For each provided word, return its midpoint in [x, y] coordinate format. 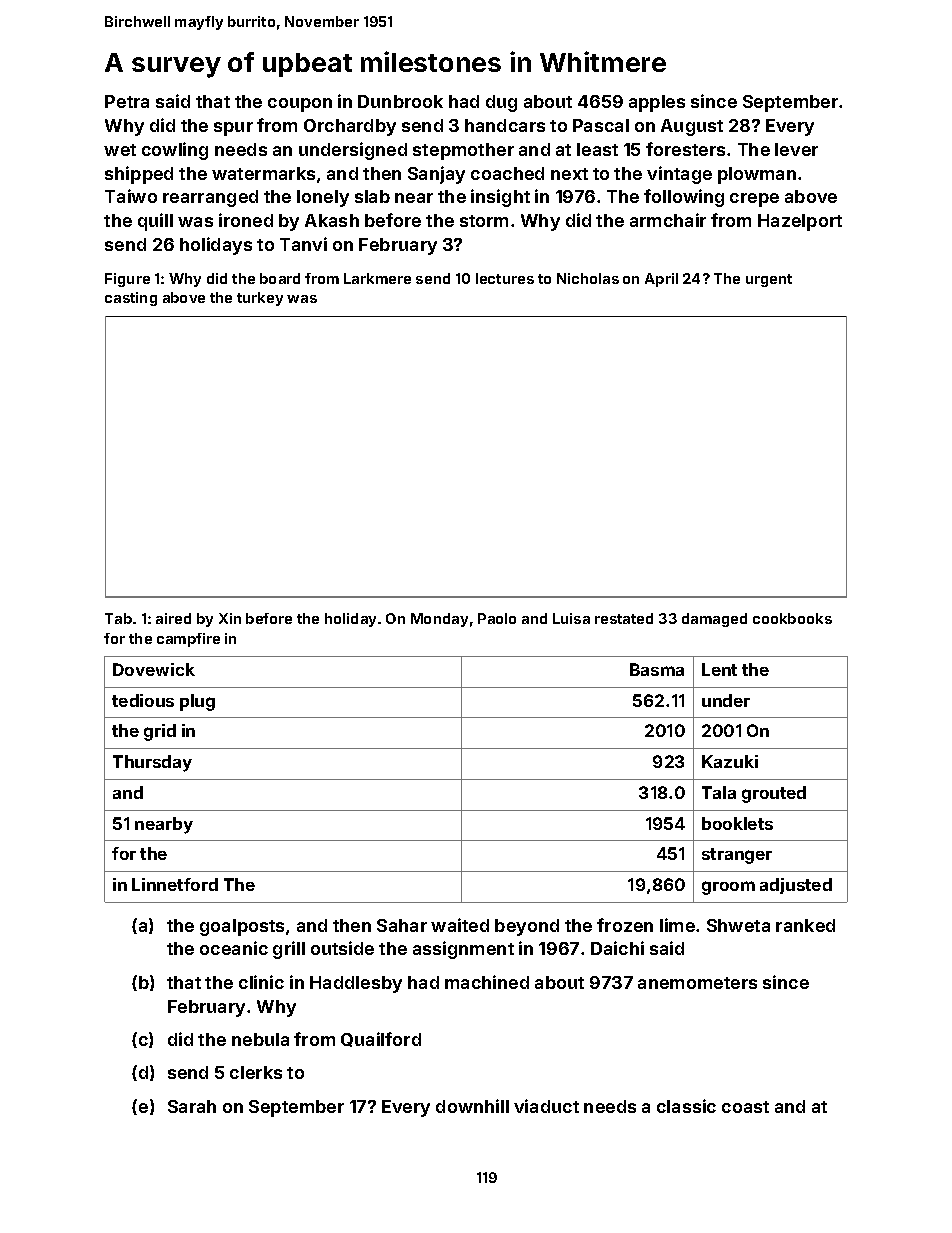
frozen [625, 925]
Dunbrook [400, 101]
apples [657, 103]
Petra [127, 101]
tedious [143, 700]
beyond [527, 927]
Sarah [192, 1106]
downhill [472, 1106]
